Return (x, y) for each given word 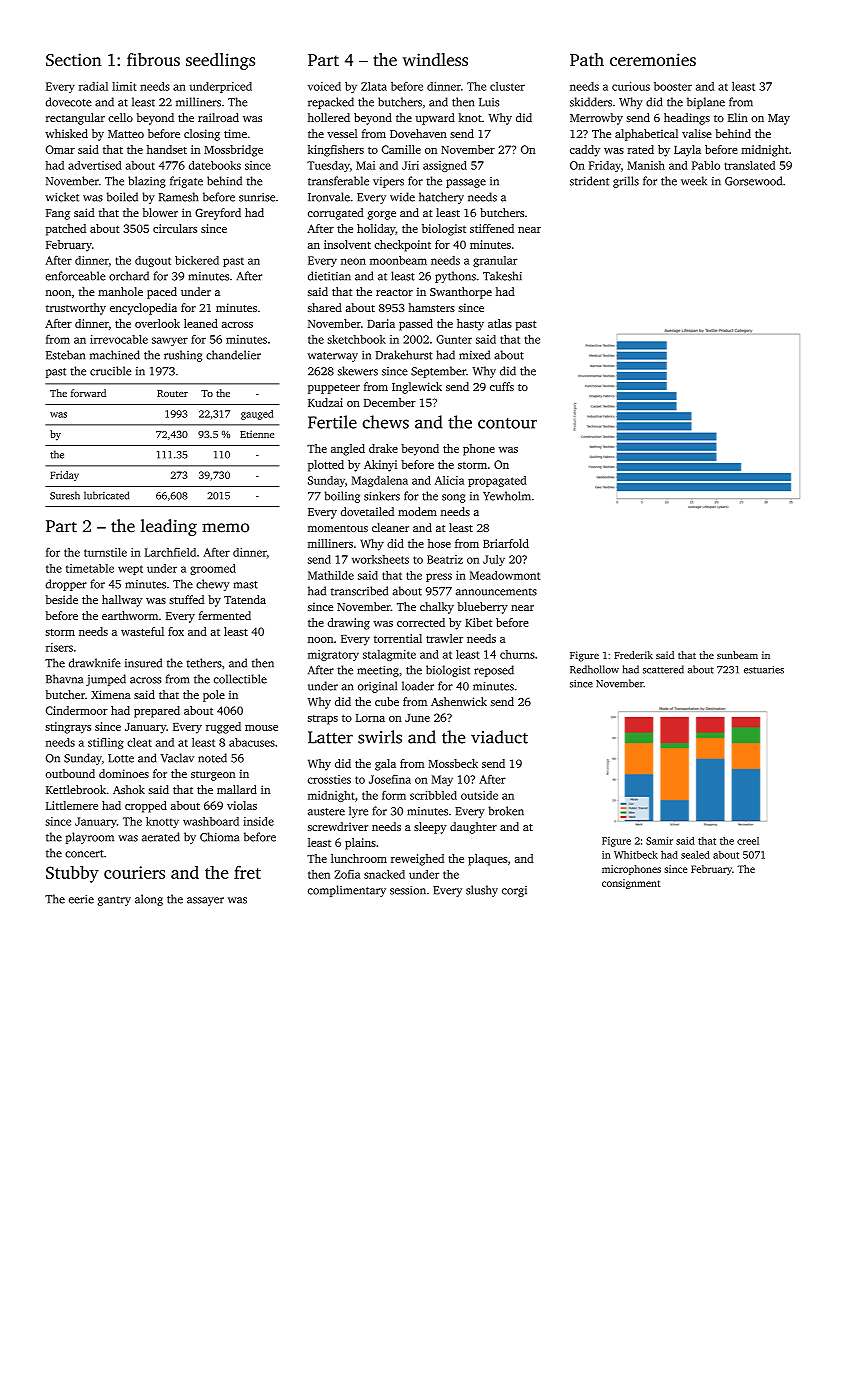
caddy (585, 151)
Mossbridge (233, 151)
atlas (500, 323)
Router (172, 393)
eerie (81, 899)
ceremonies (653, 59)
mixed (474, 355)
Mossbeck (453, 763)
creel (748, 841)
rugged (223, 728)
